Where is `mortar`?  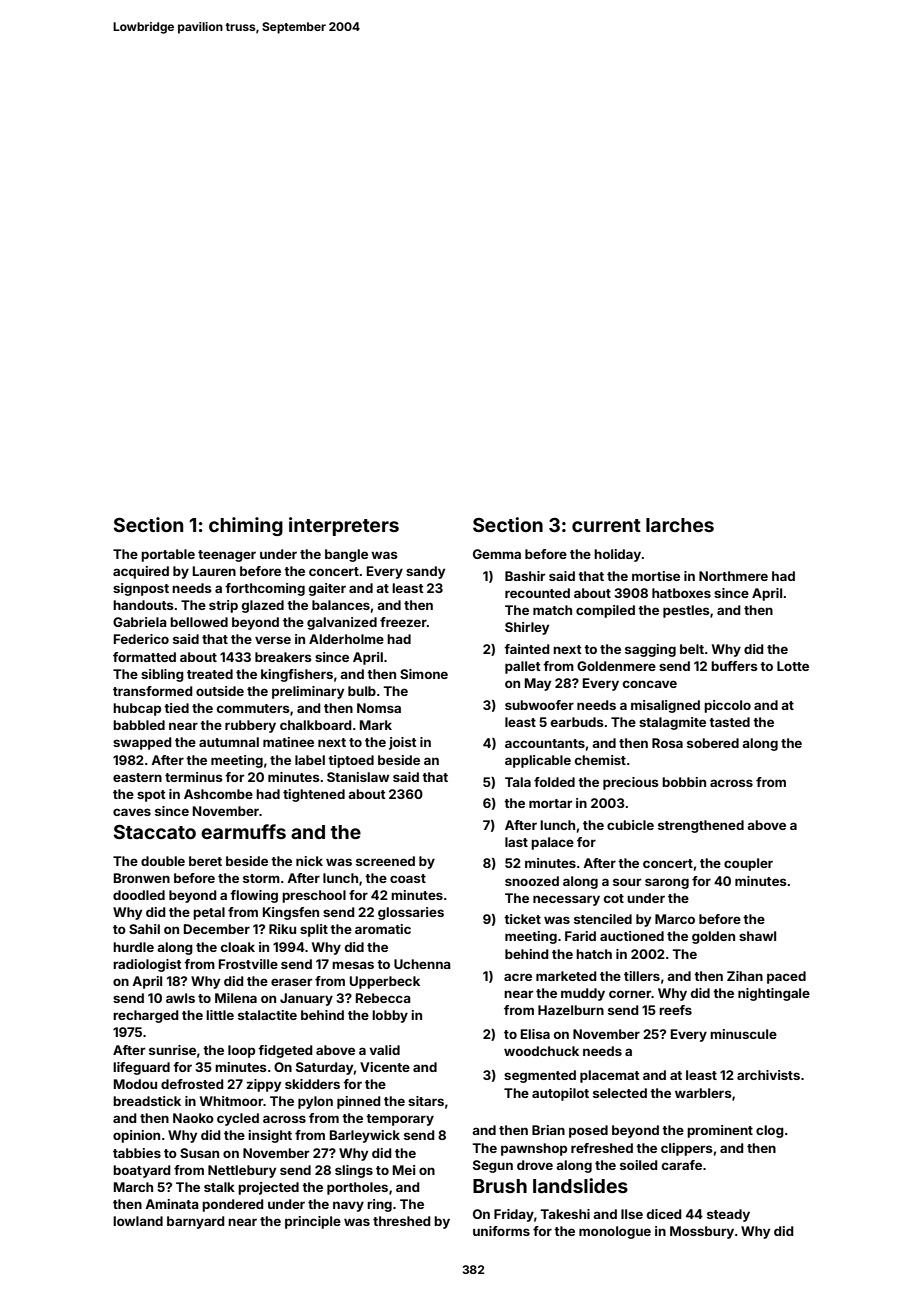
mortar is located at coordinates (550, 803).
